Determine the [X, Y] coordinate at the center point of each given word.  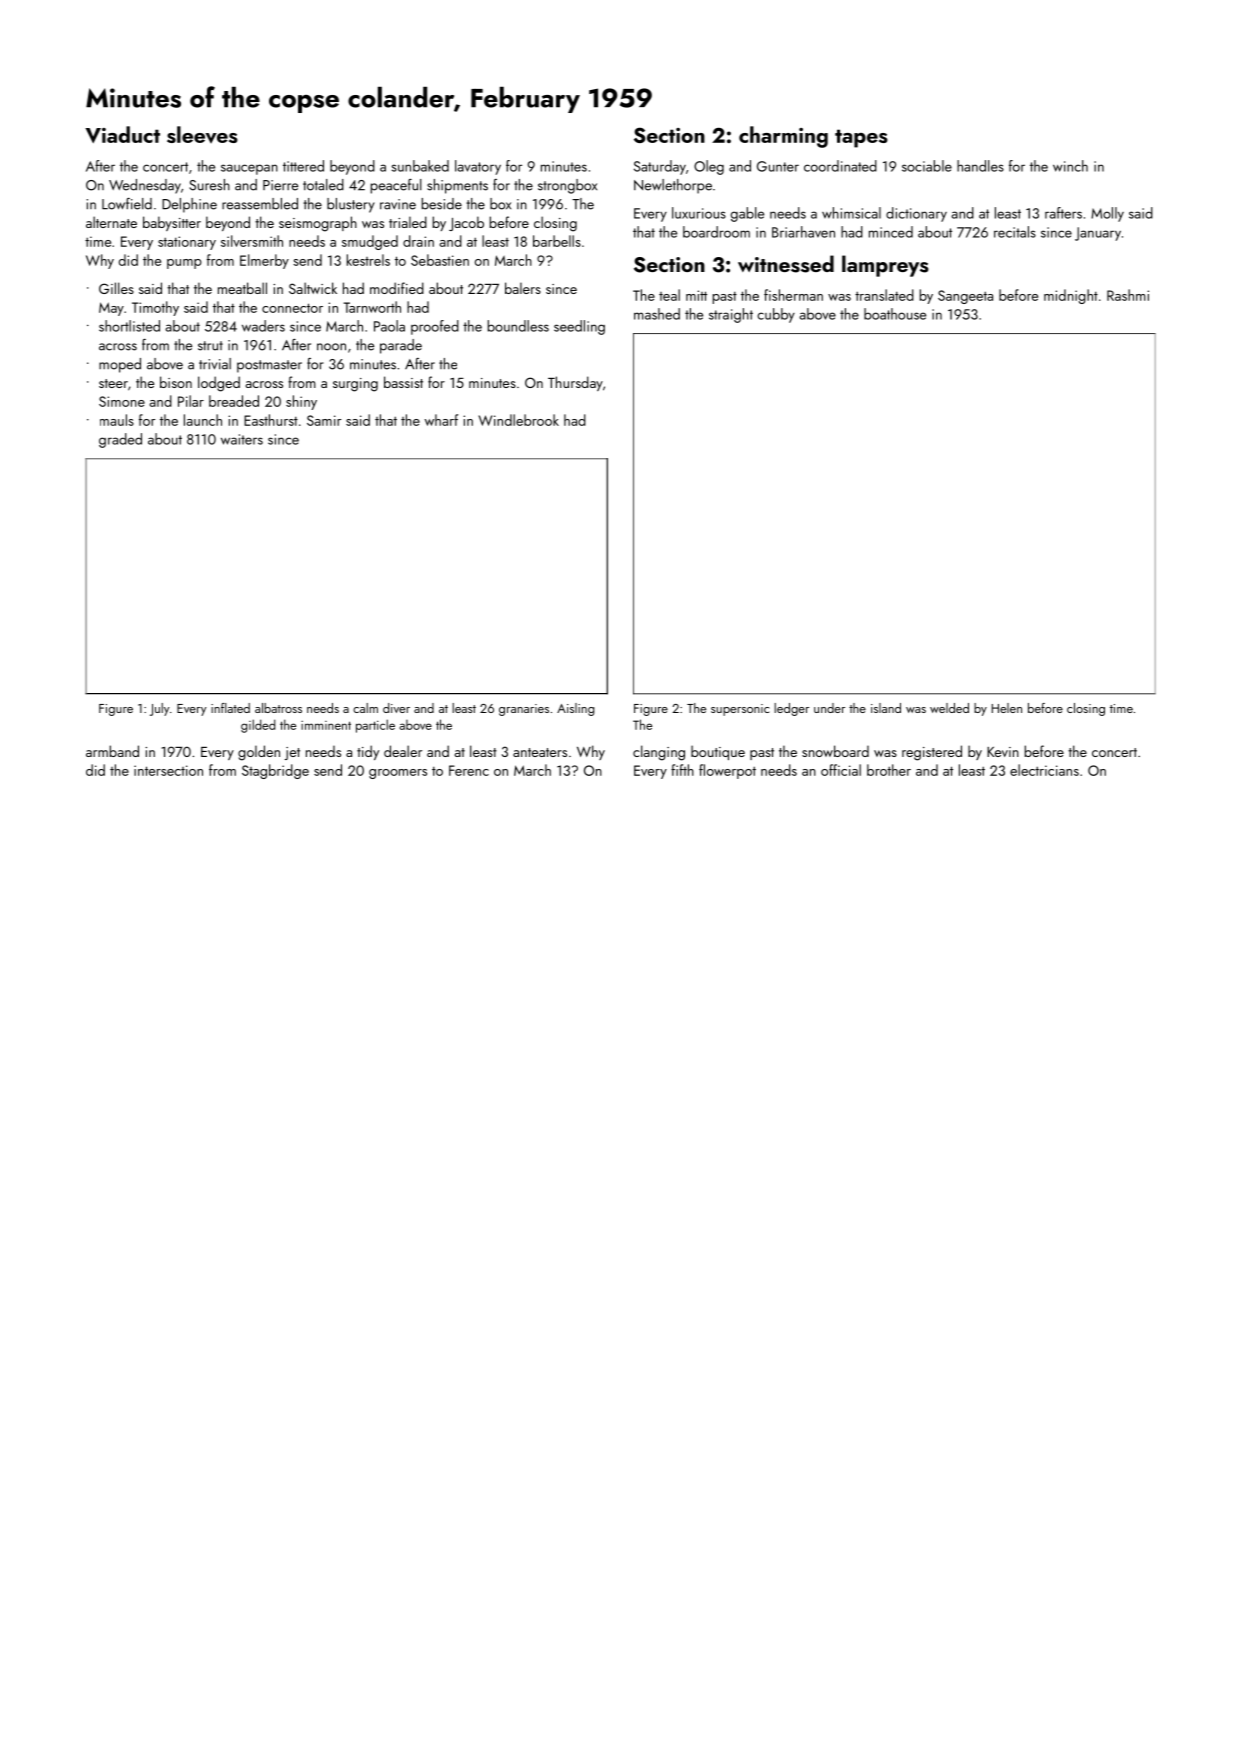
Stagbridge [275, 771]
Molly [1107, 214]
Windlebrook [518, 420]
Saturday [660, 167]
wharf [441, 420]
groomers [398, 774]
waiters [242, 439]
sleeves [202, 134]
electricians [1044, 770]
